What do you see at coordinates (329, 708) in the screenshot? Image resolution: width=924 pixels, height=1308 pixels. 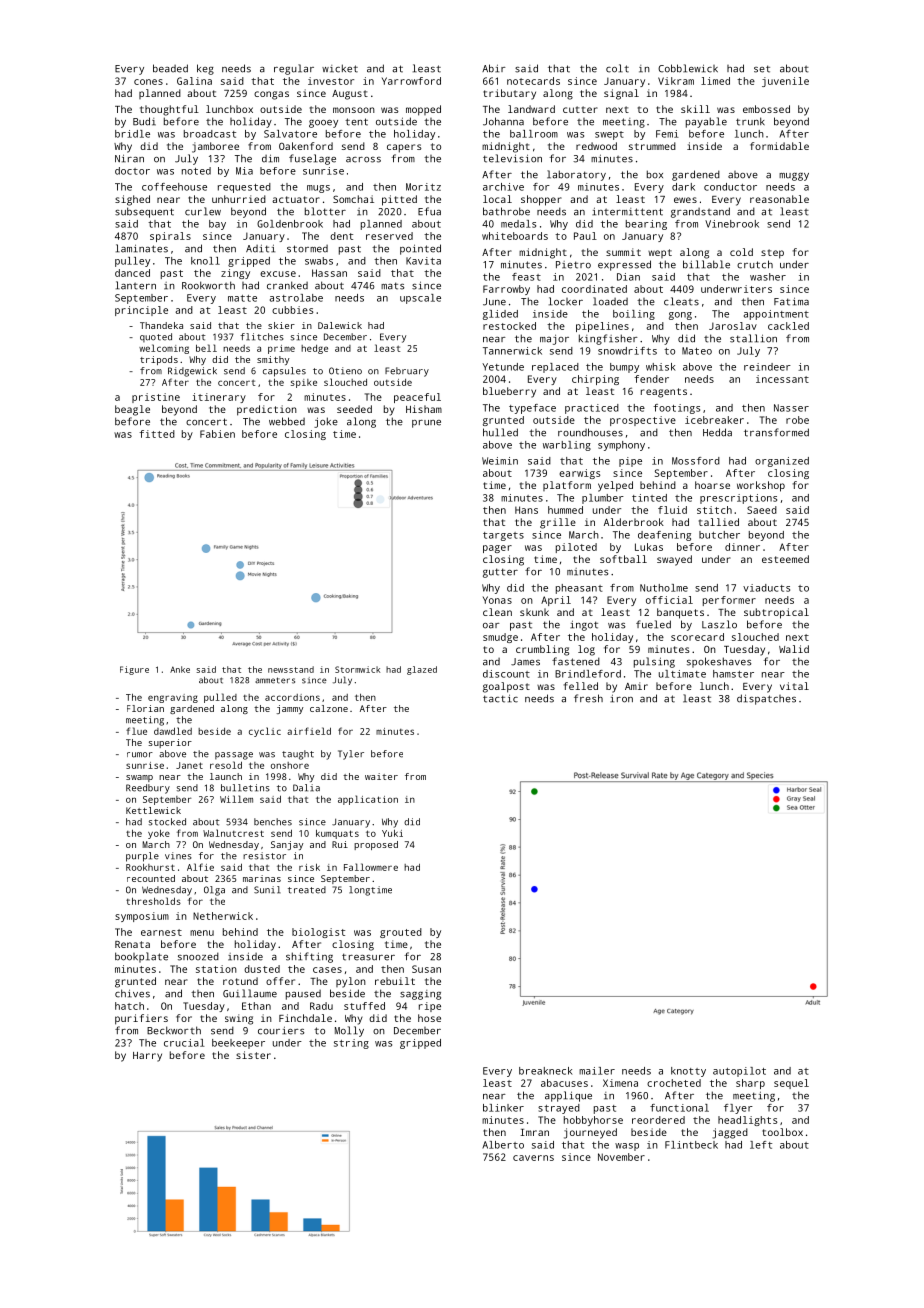 I see `calzone` at bounding box center [329, 708].
